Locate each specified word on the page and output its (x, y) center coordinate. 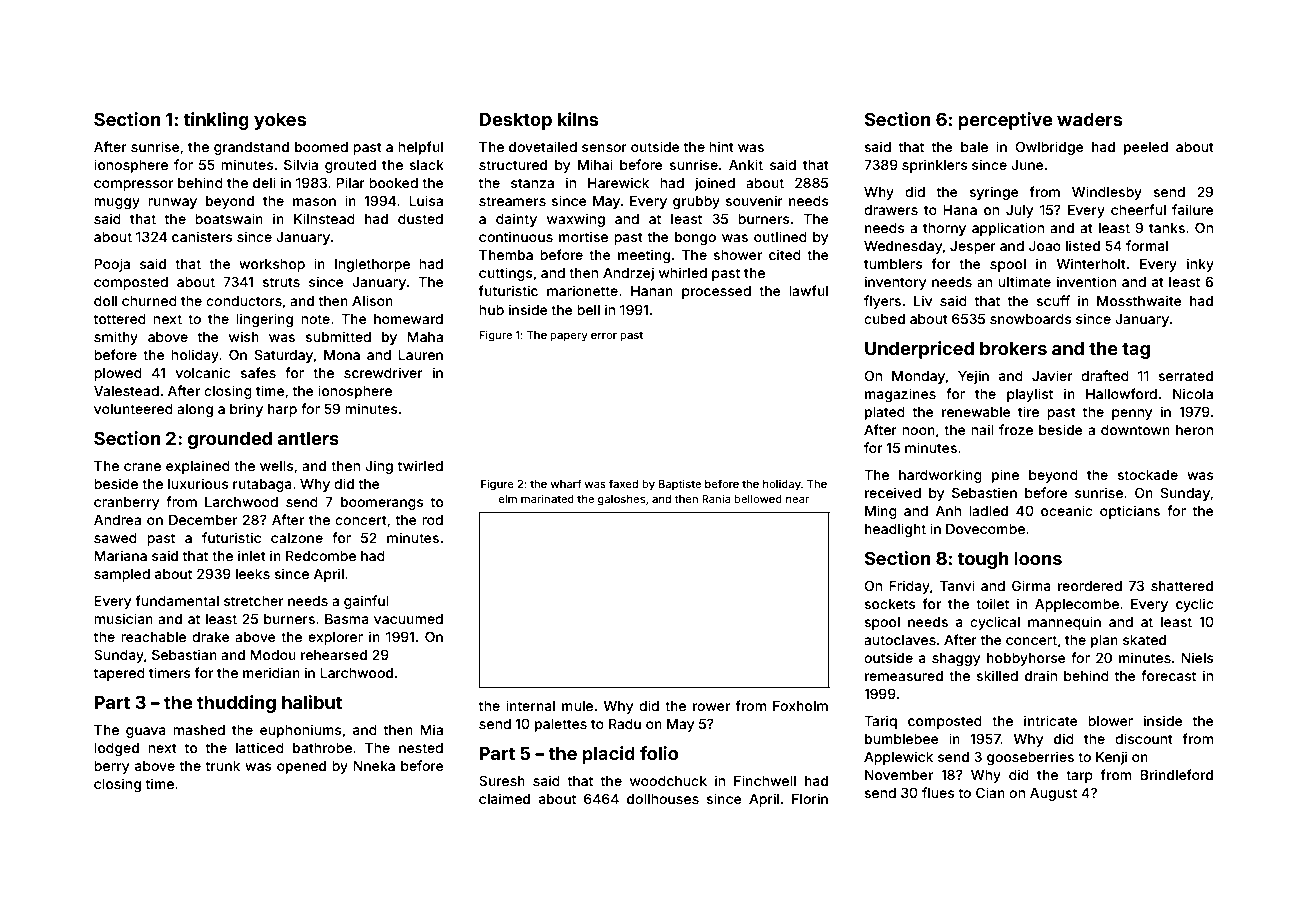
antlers (308, 438)
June (1027, 165)
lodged (116, 749)
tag (1136, 350)
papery (569, 337)
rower (711, 707)
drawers (891, 210)
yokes (280, 121)
